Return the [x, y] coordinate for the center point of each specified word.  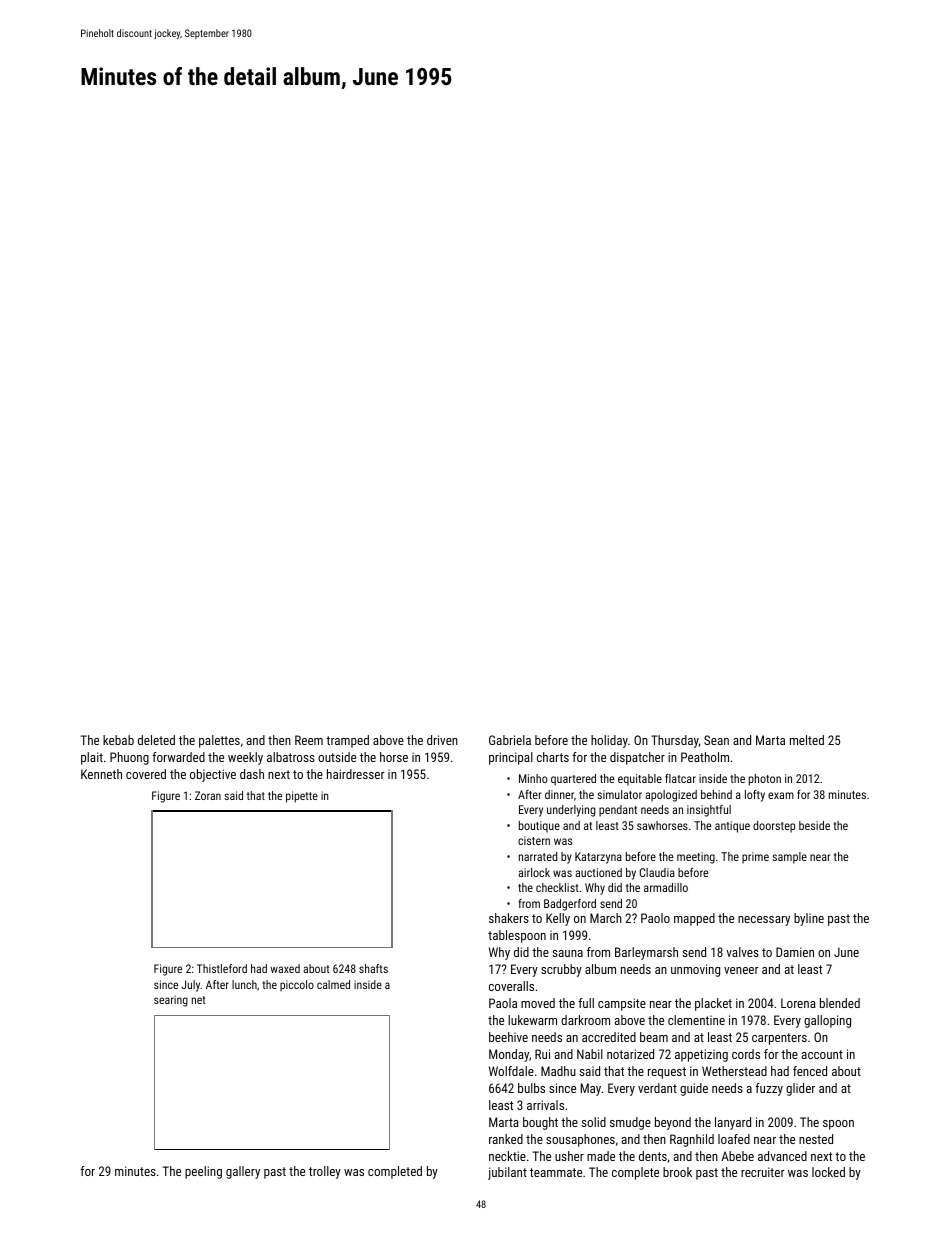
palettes [219, 741]
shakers [509, 918]
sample [789, 858]
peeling [203, 1172]
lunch [244, 984]
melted [807, 740]
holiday [609, 741]
